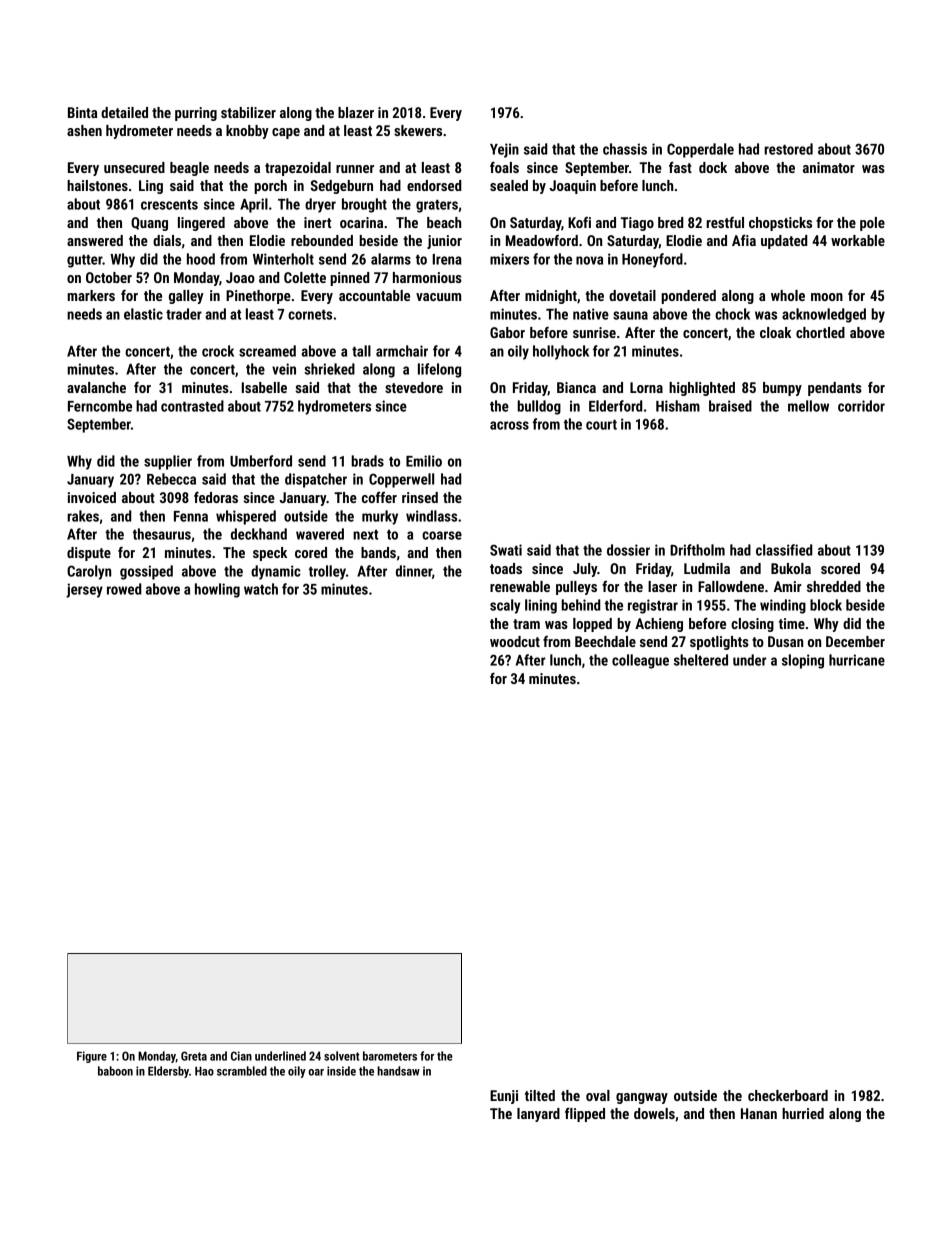  I want to click on spotlights, so click(719, 643).
